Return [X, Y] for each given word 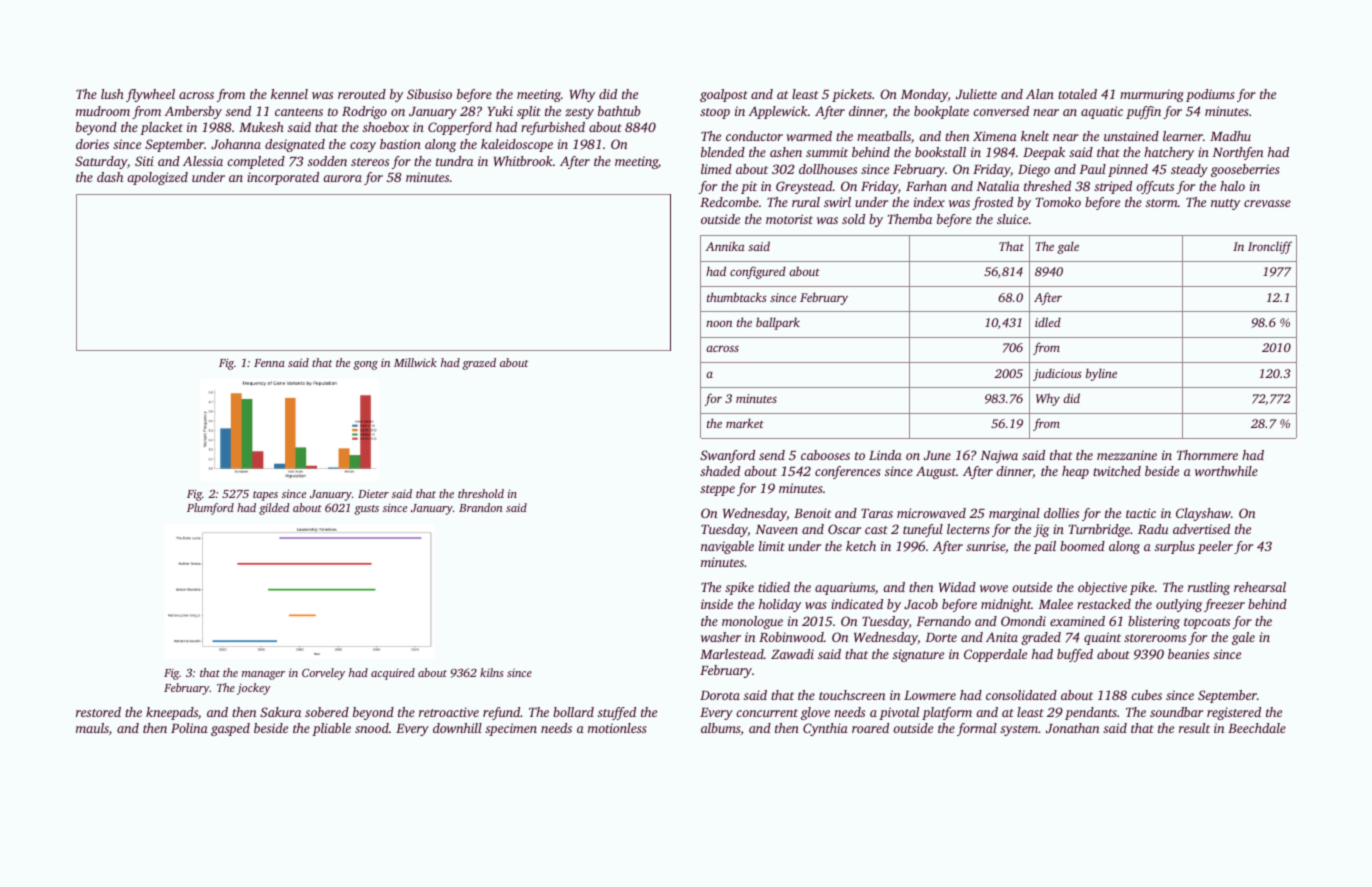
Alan [1040, 94]
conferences [848, 472]
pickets [852, 95]
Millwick [415, 362]
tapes [265, 496]
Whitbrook [523, 161]
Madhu [1230, 136]
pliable [331, 729]
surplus [1175, 547]
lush [112, 94]
